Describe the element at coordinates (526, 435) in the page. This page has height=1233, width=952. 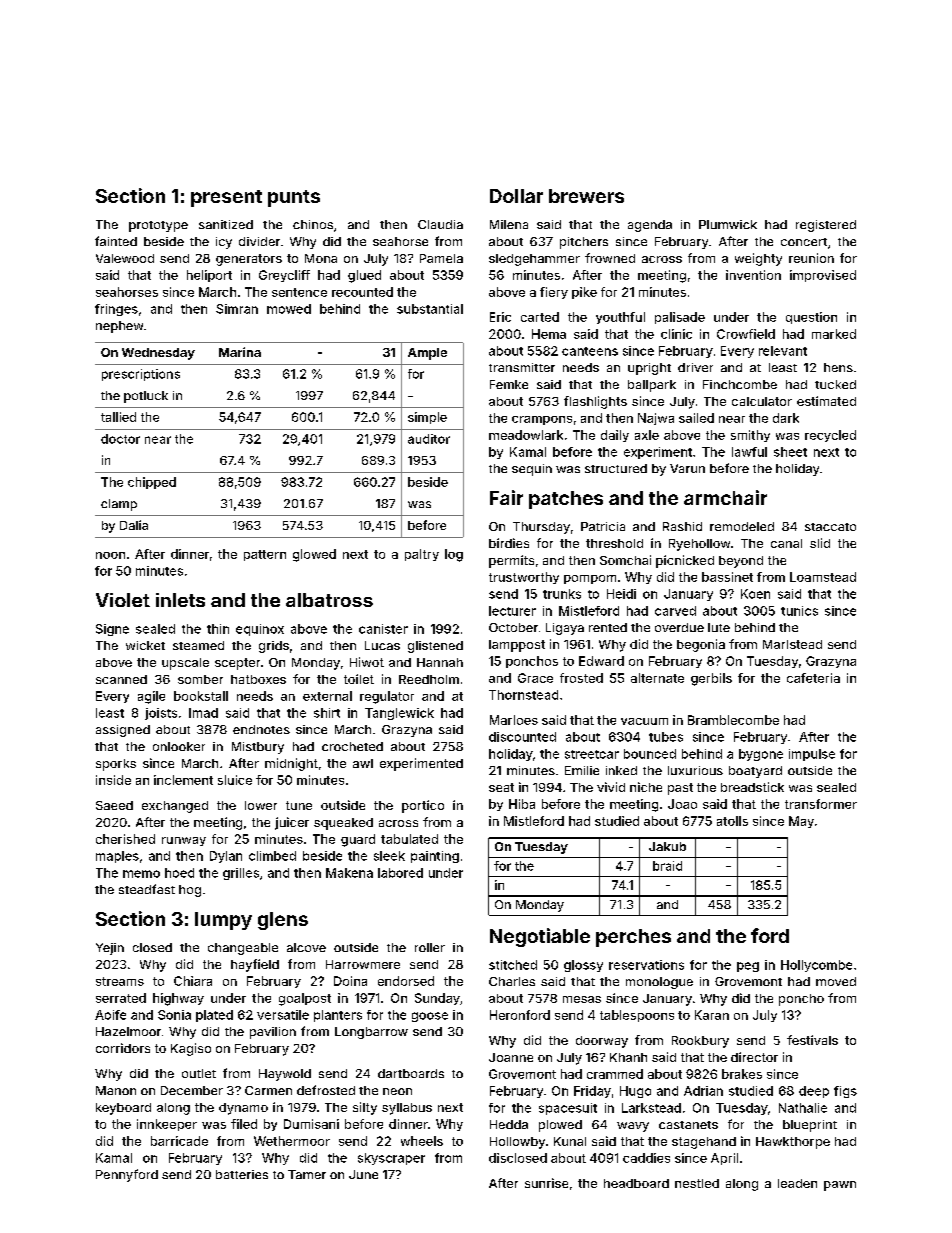
I see `meadowlark` at that location.
